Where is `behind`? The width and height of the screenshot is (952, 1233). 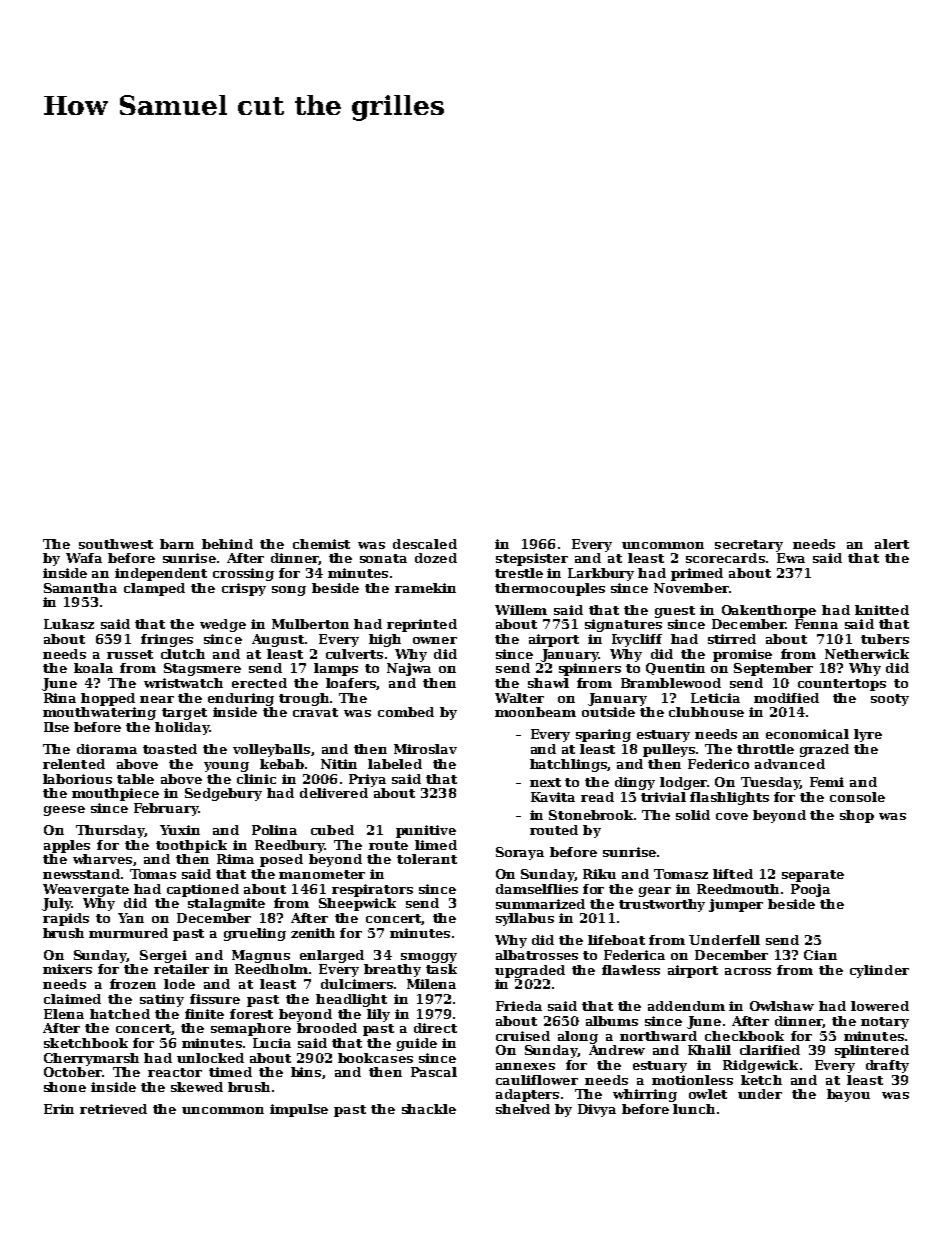 behind is located at coordinates (227, 544).
